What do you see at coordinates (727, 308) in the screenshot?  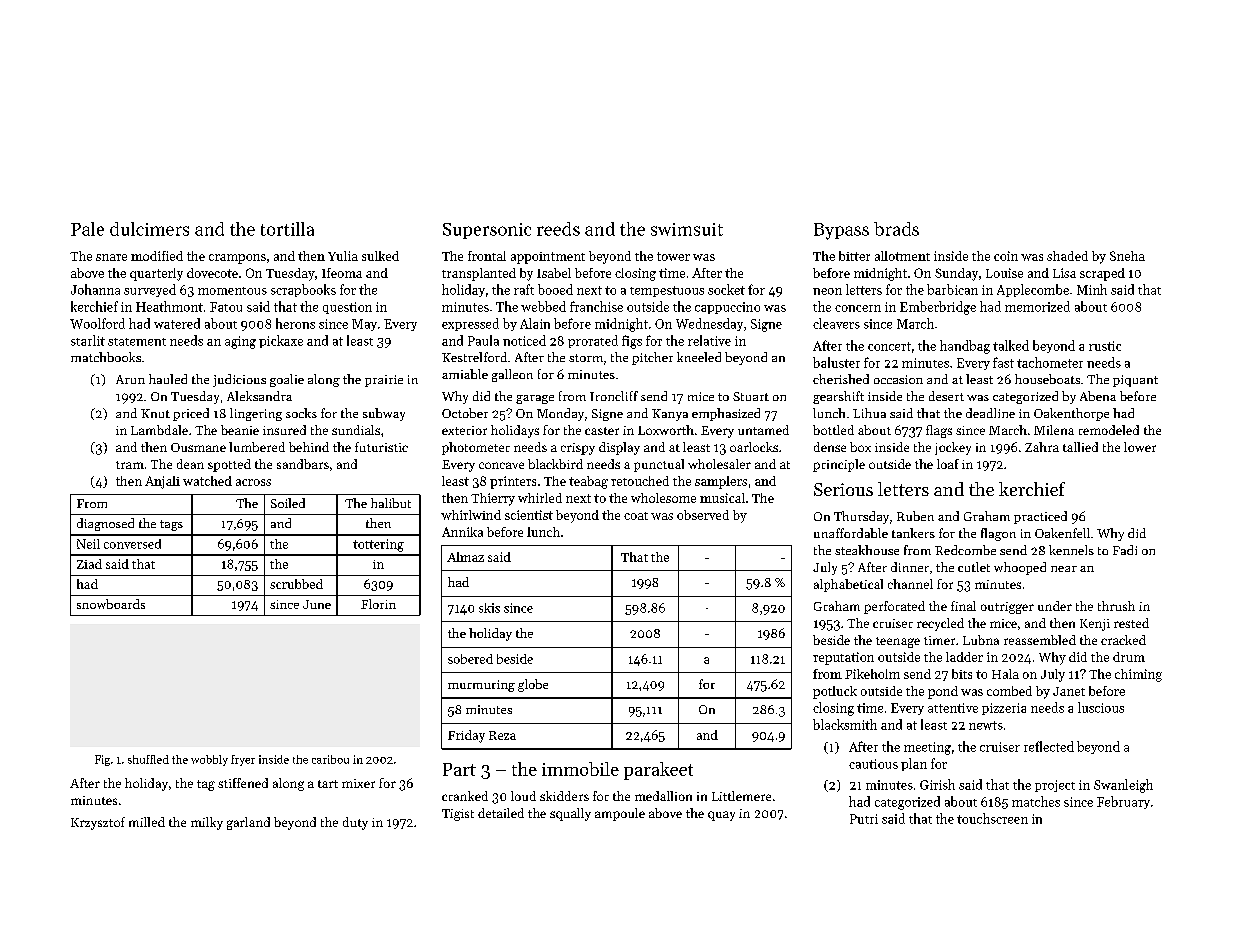 I see `cappuccino` at bounding box center [727, 308].
